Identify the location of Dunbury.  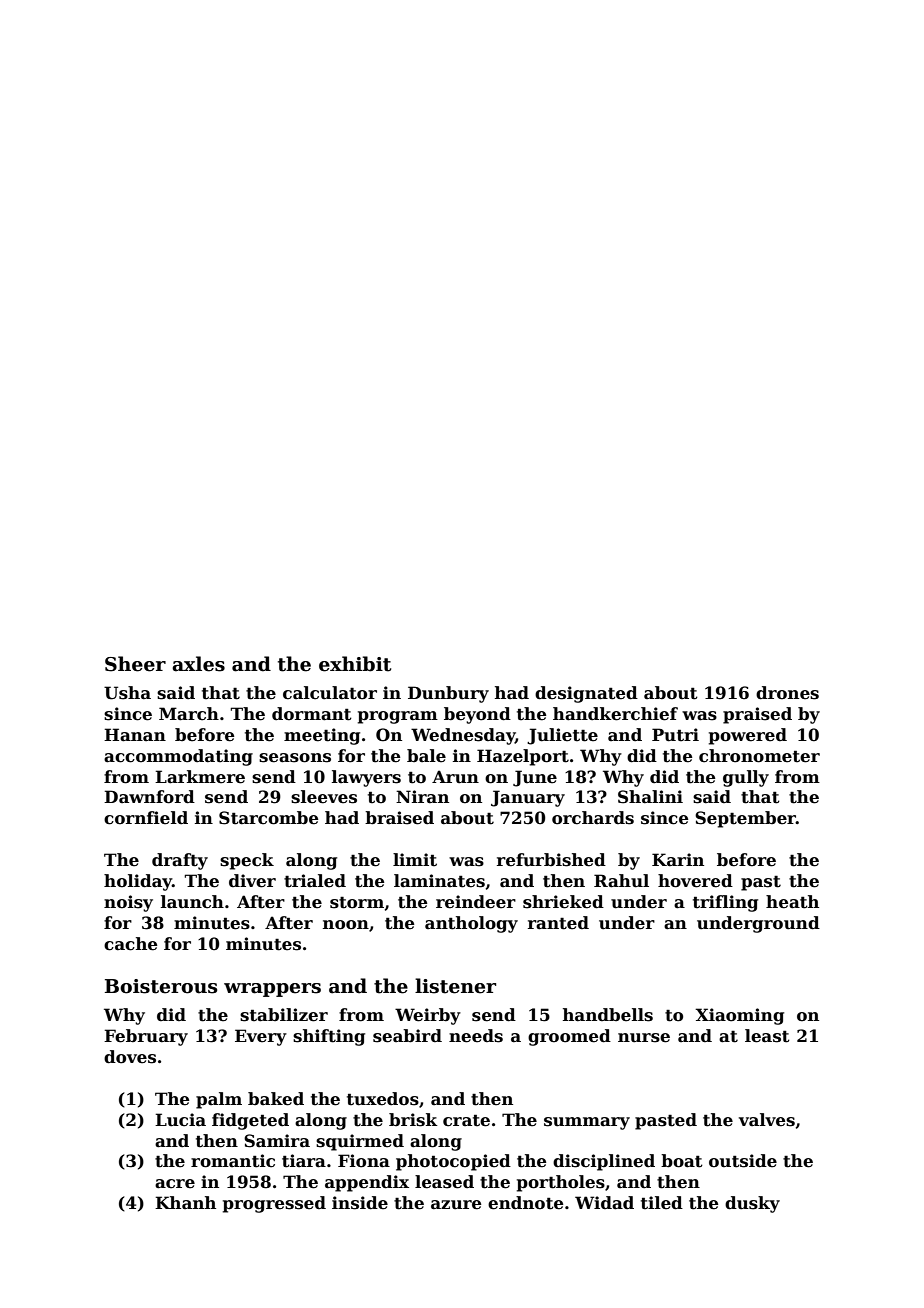
(448, 694).
